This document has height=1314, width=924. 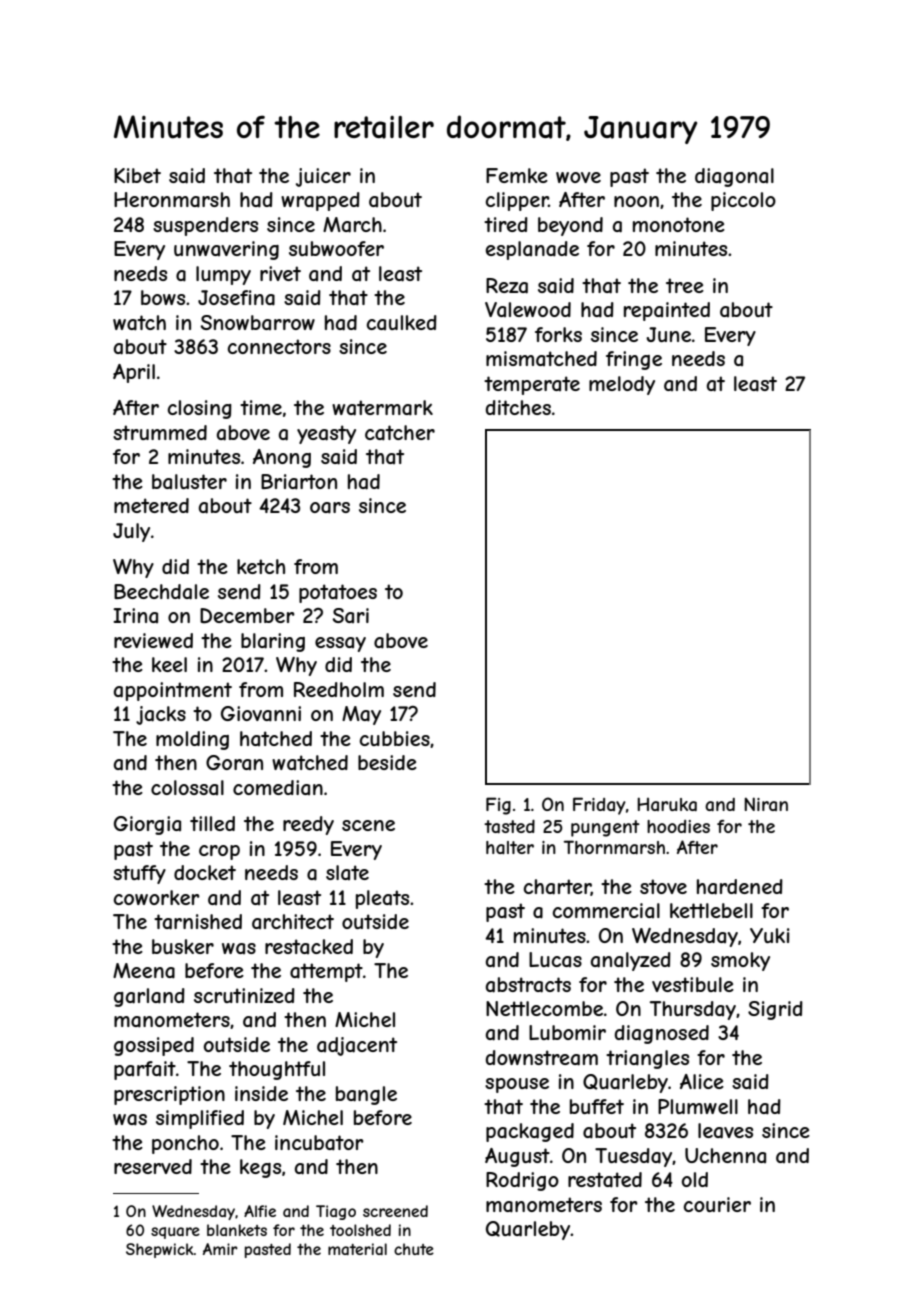 I want to click on courier, so click(x=717, y=1204).
